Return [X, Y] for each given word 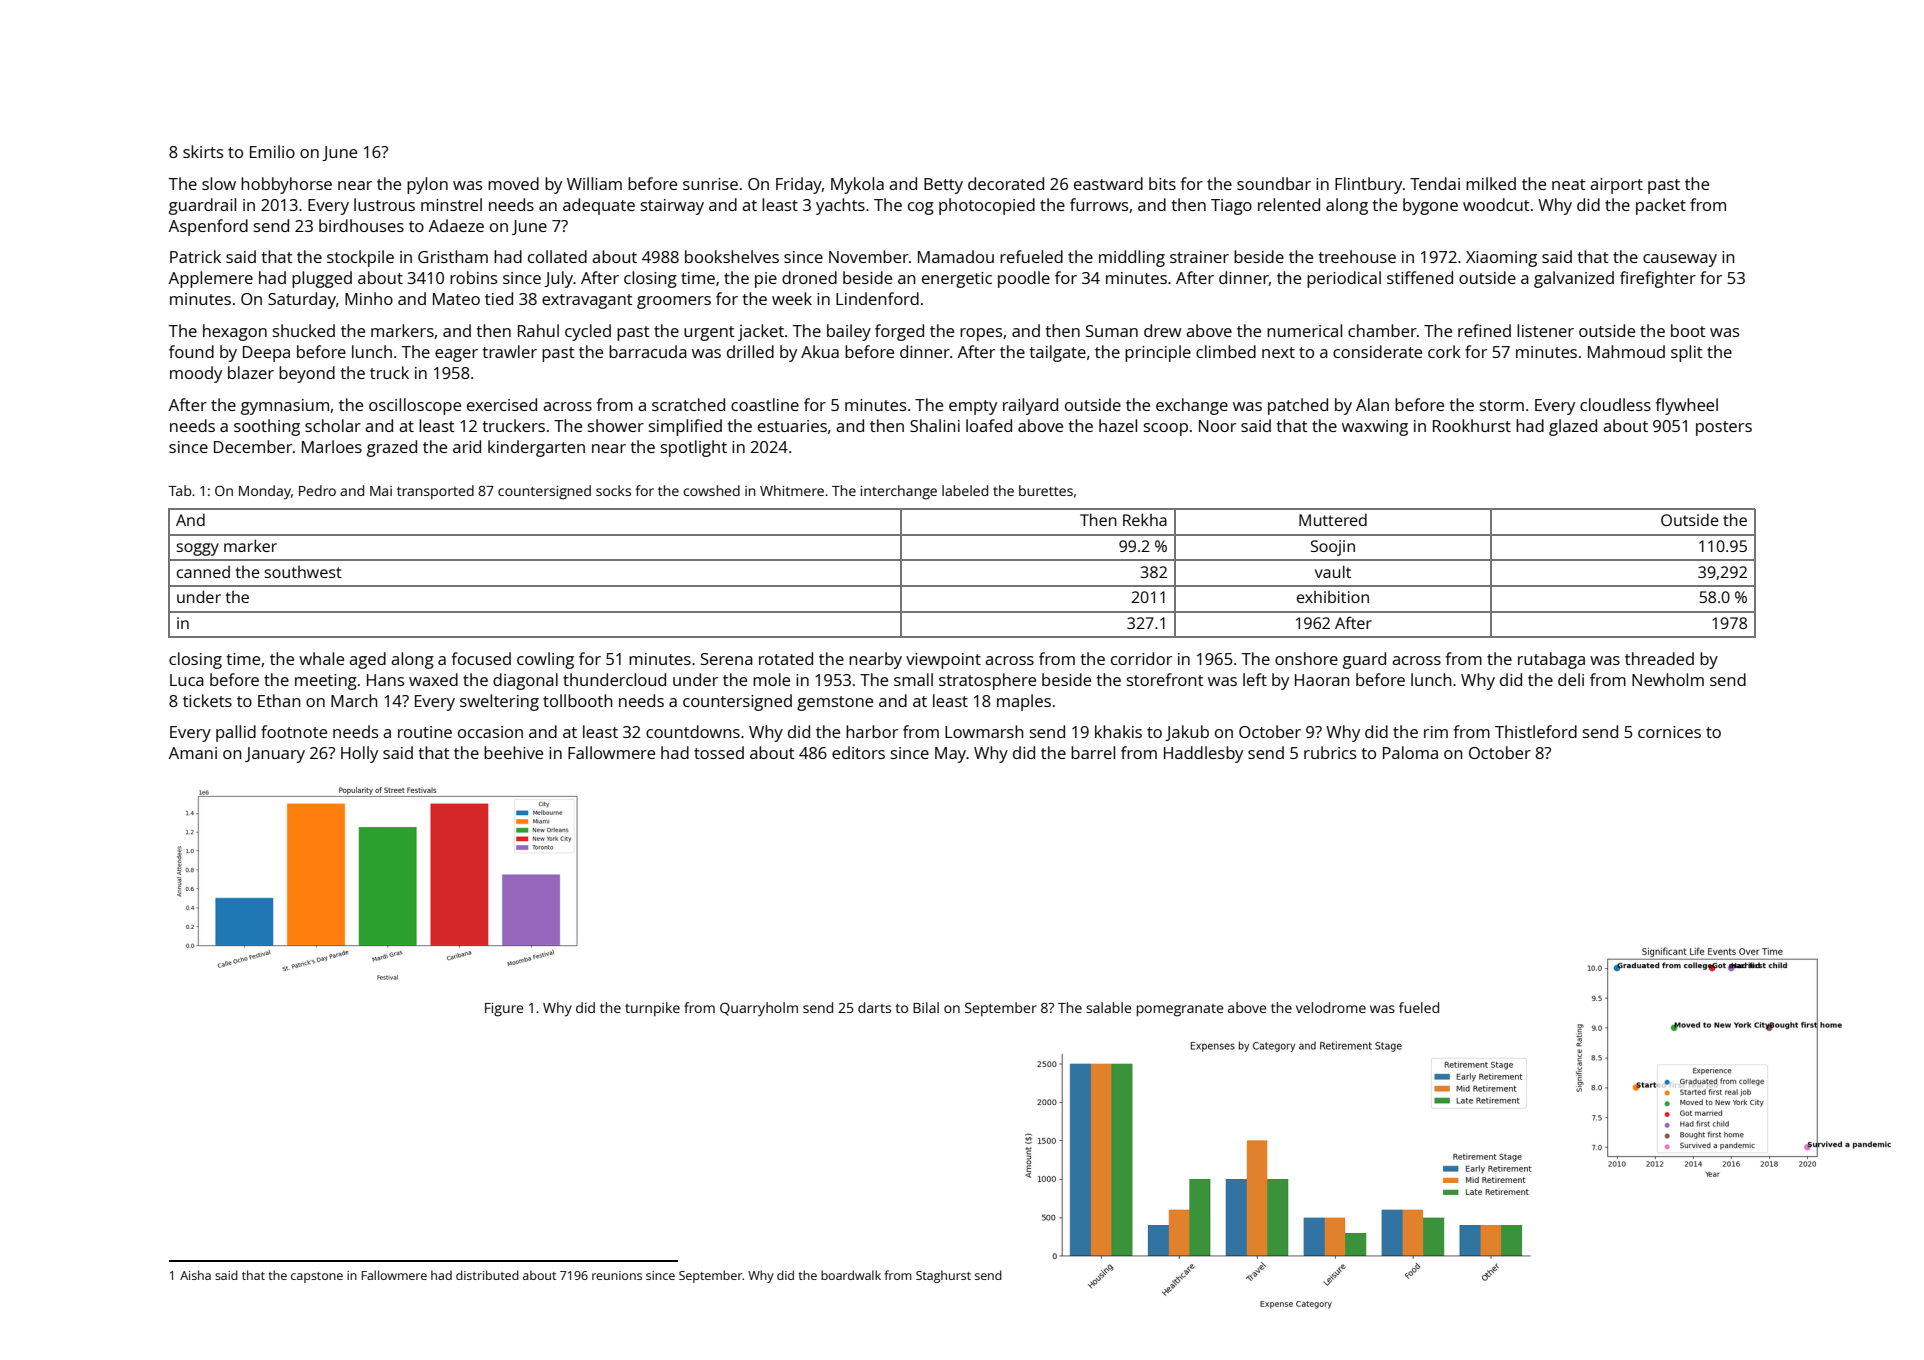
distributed [487, 1275]
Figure [504, 1010]
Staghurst [943, 1276]
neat [1569, 184]
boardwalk [851, 1275]
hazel [1118, 425]
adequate [599, 206]
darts [874, 1007]
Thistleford [1536, 731]
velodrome [1331, 1007]
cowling [545, 660]
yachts [840, 206]
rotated [786, 658]
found [191, 351]
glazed [1573, 427]
